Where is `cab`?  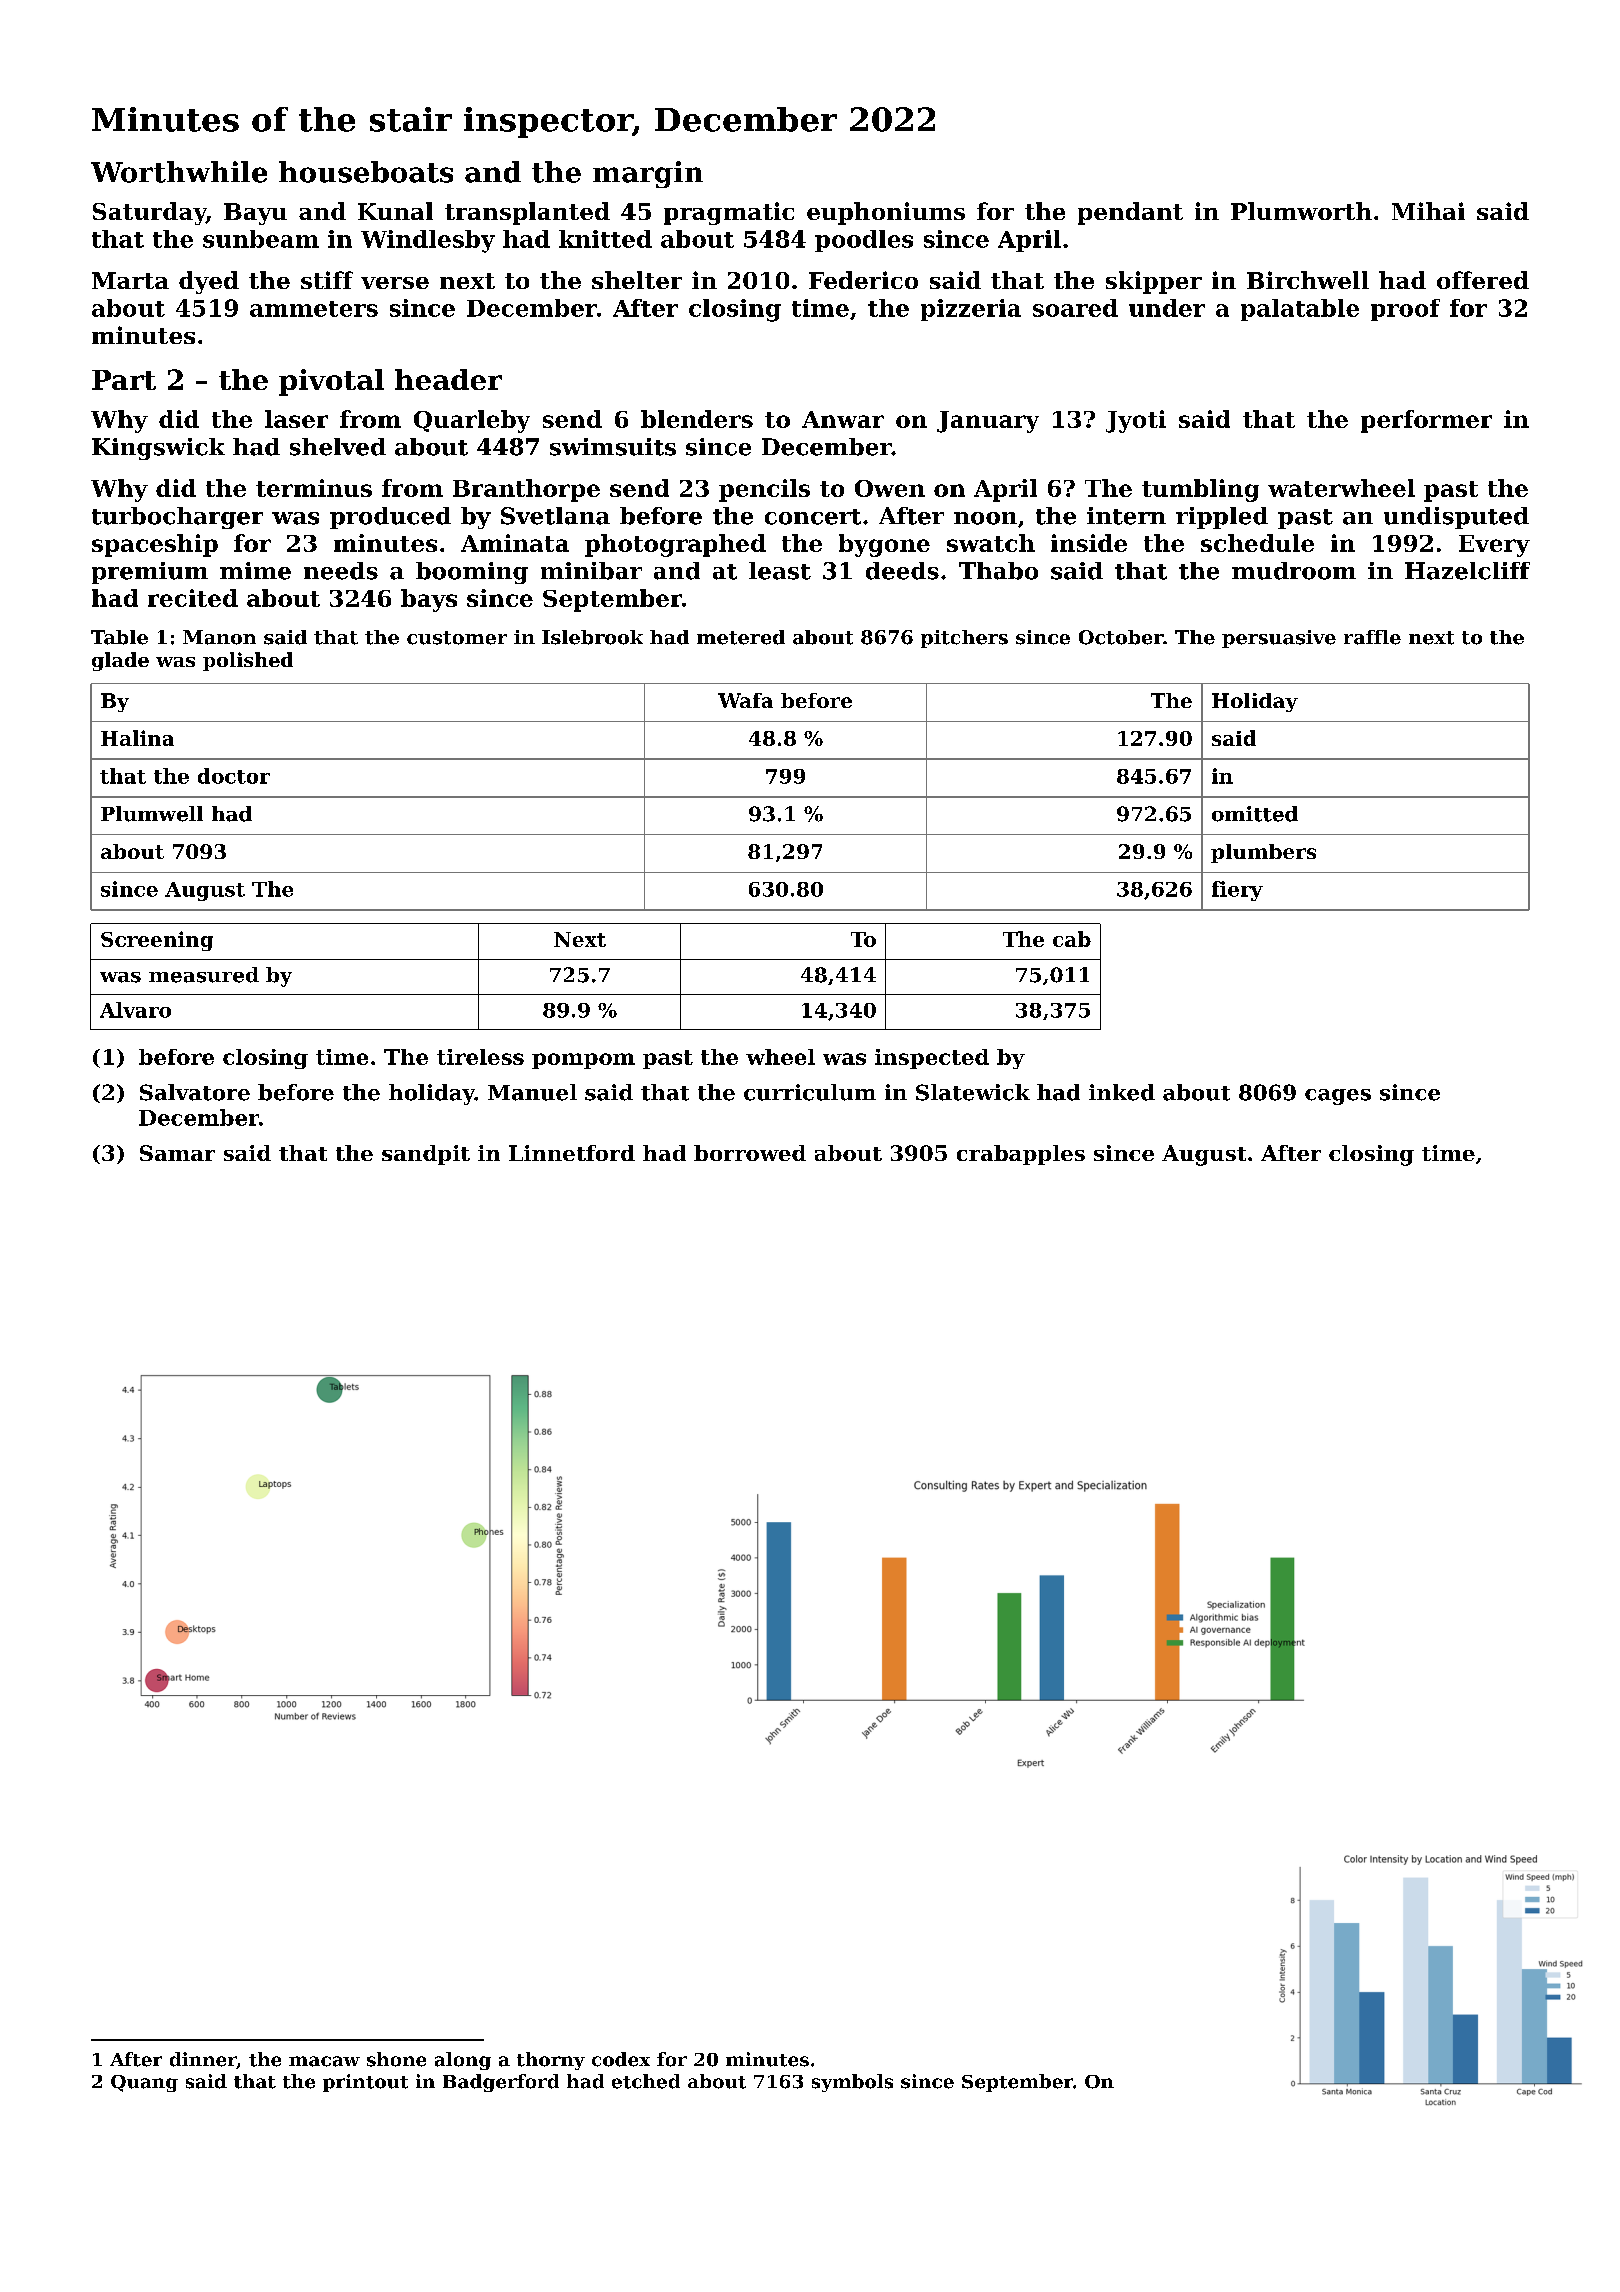 cab is located at coordinates (1072, 939).
